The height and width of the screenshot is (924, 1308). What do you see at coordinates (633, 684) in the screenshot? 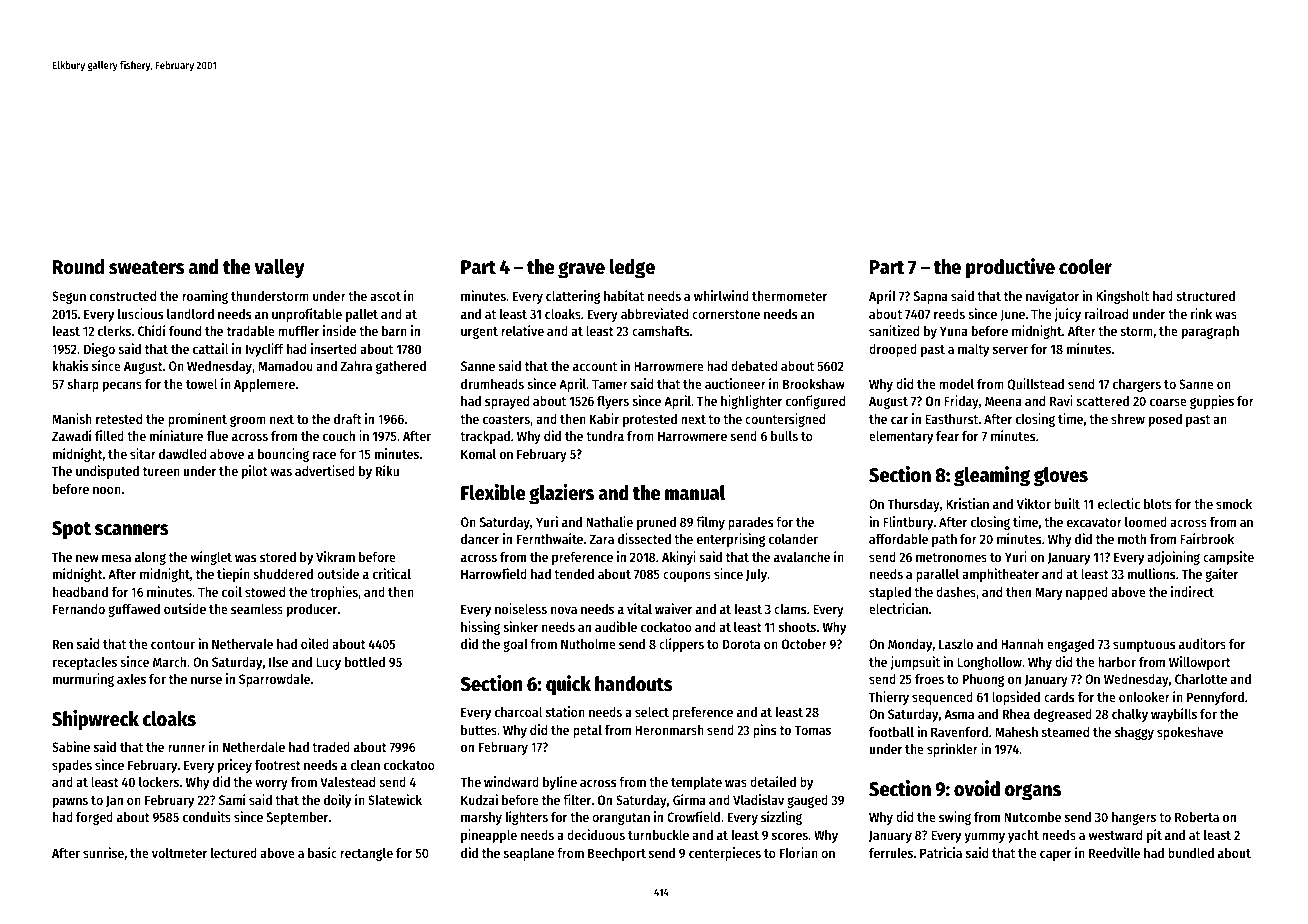
I see `handouts` at bounding box center [633, 684].
